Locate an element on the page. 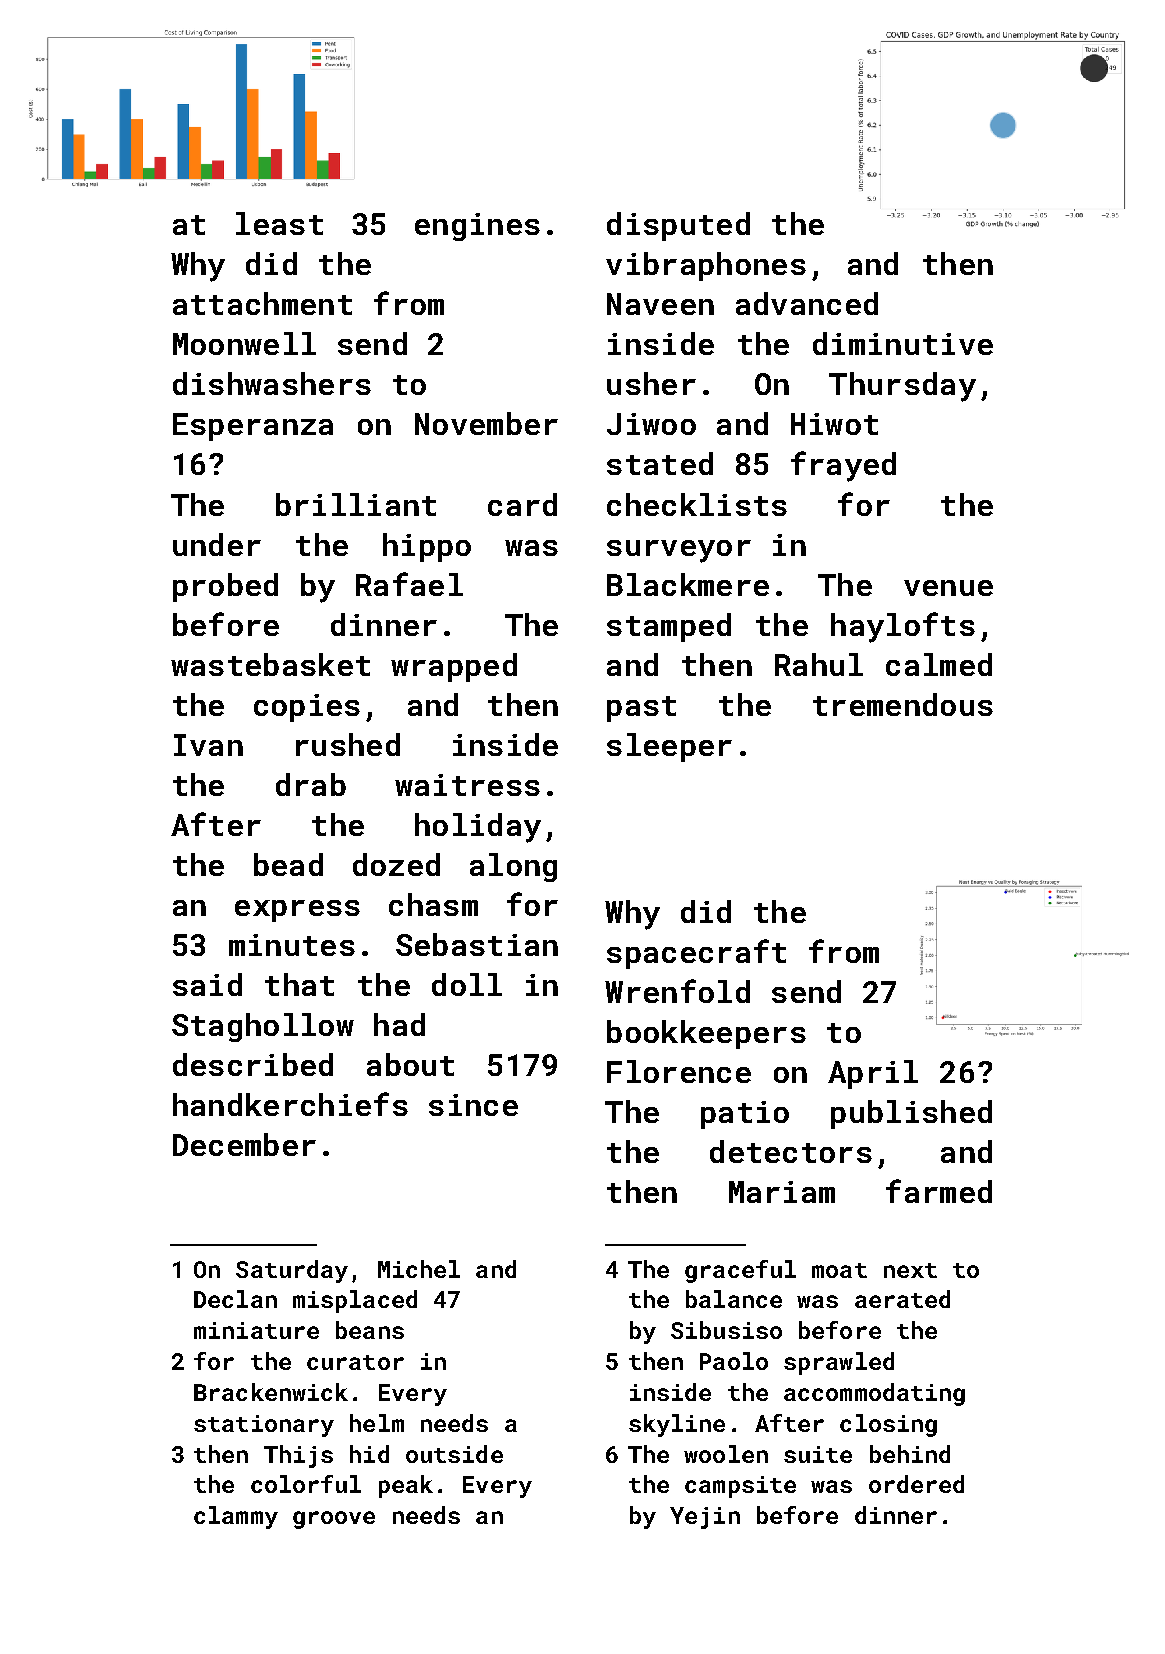 This image has height=1654, width=1165. surveyor is located at coordinates (679, 551).
